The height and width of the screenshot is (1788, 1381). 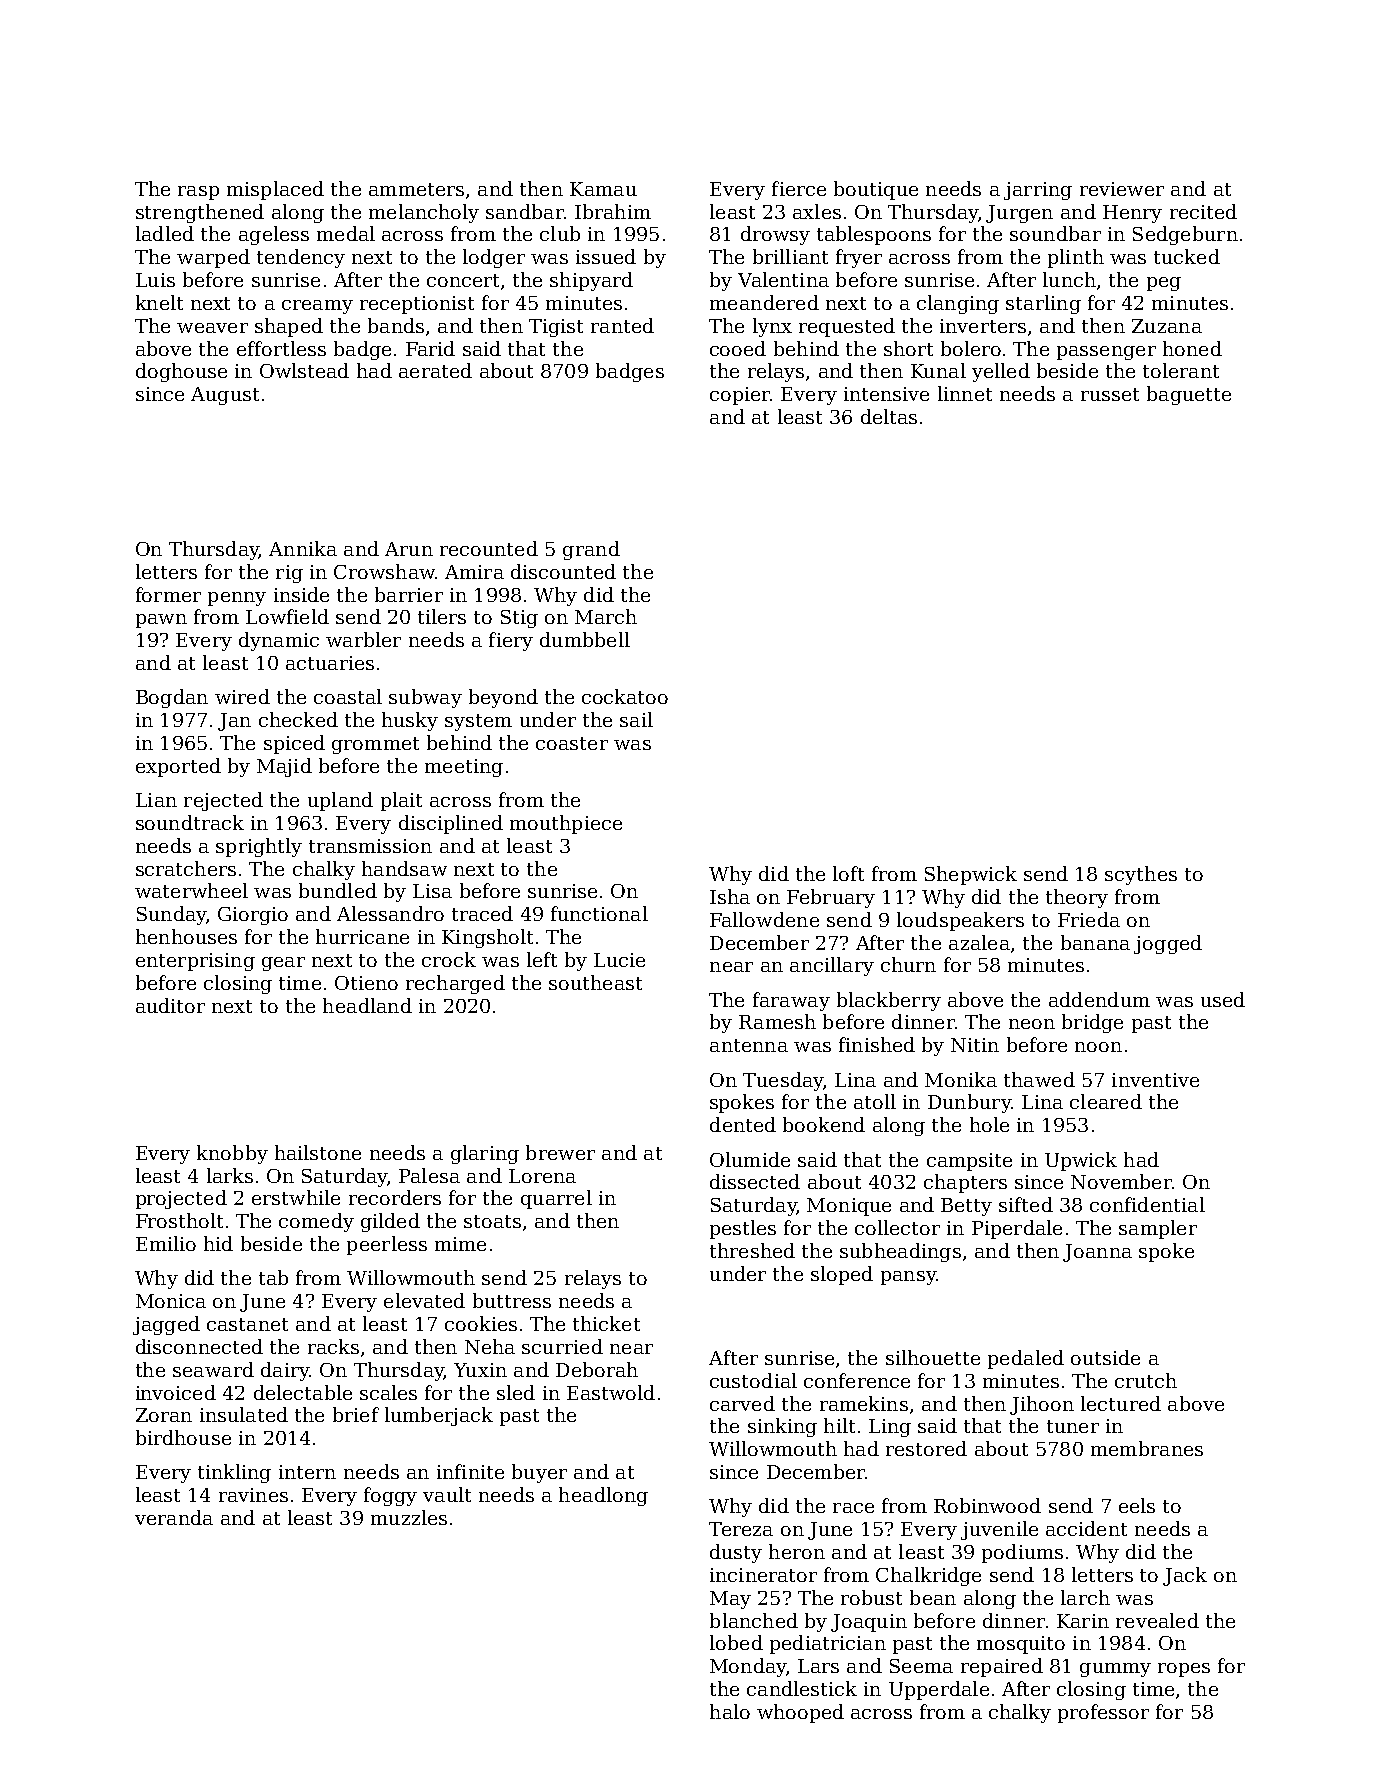 I want to click on jagged, so click(x=166, y=1325).
